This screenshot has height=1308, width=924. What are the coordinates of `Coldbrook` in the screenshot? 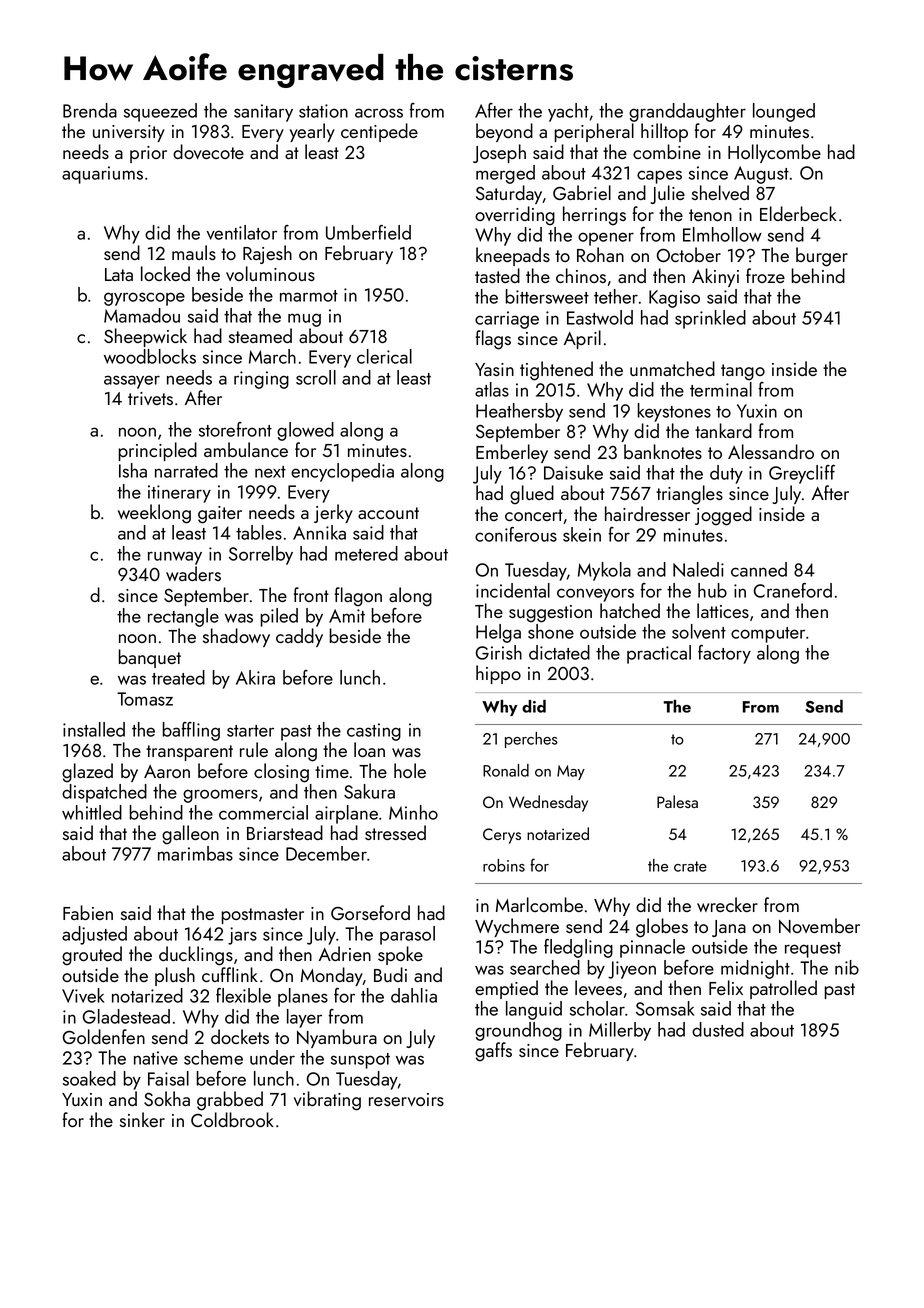 It's located at (232, 1119).
